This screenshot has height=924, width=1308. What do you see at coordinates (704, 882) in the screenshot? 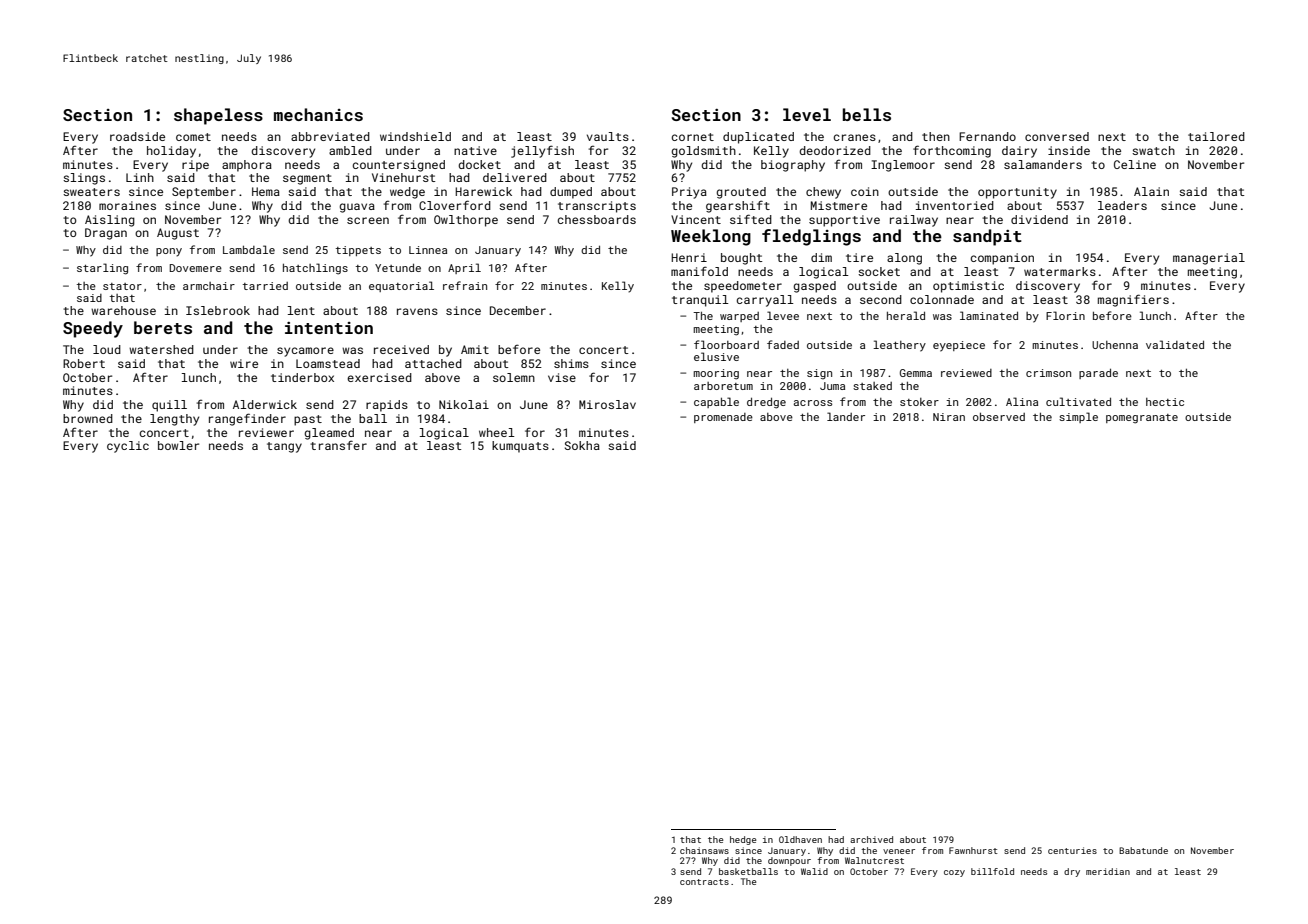
I see `contracts` at bounding box center [704, 882].
